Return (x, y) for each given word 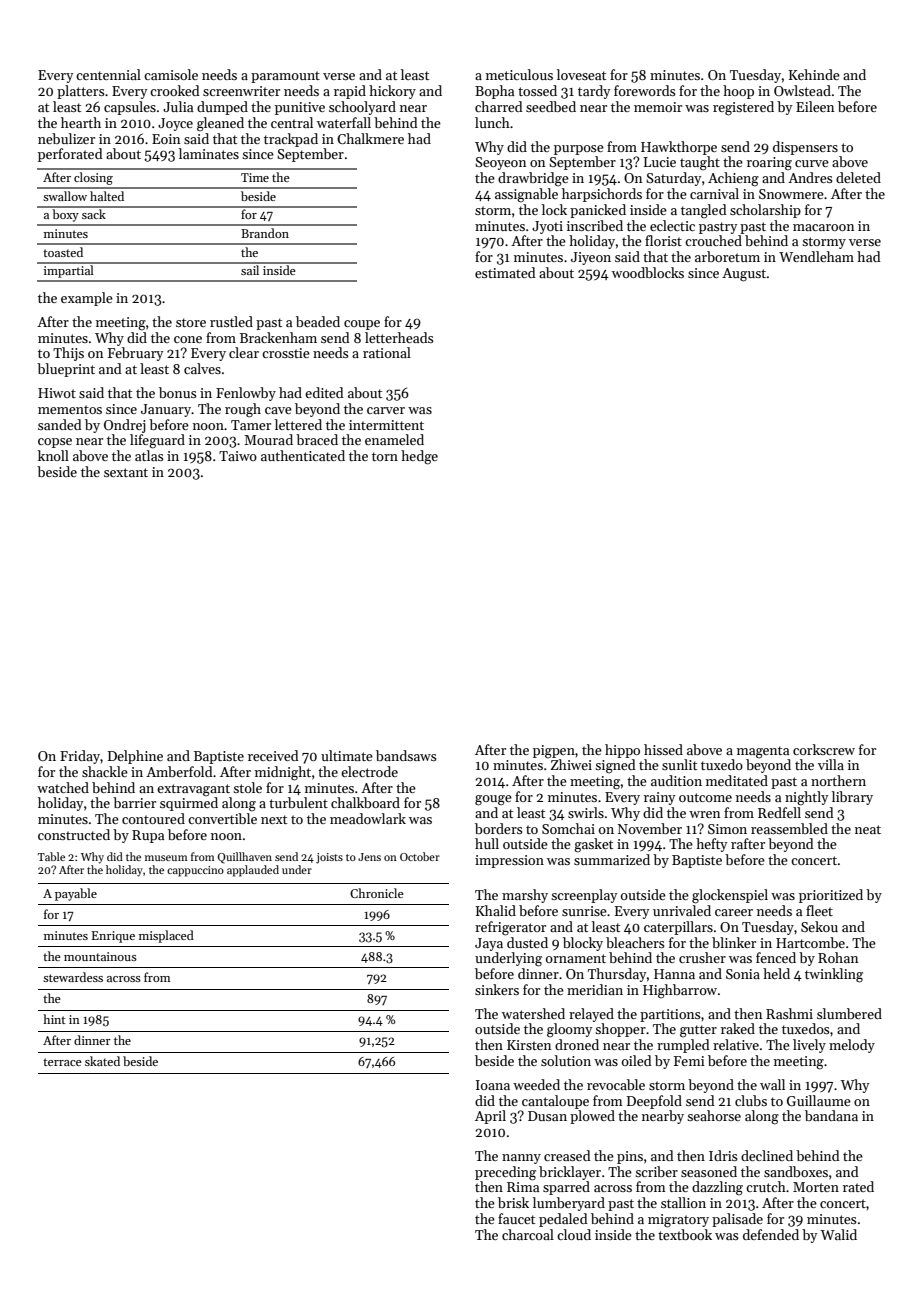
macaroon (823, 227)
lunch (492, 122)
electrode (369, 771)
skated (102, 1061)
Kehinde (814, 74)
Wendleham (816, 256)
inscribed (595, 225)
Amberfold (179, 771)
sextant (126, 472)
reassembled (789, 828)
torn (385, 456)
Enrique (113, 937)
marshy (525, 896)
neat (868, 829)
